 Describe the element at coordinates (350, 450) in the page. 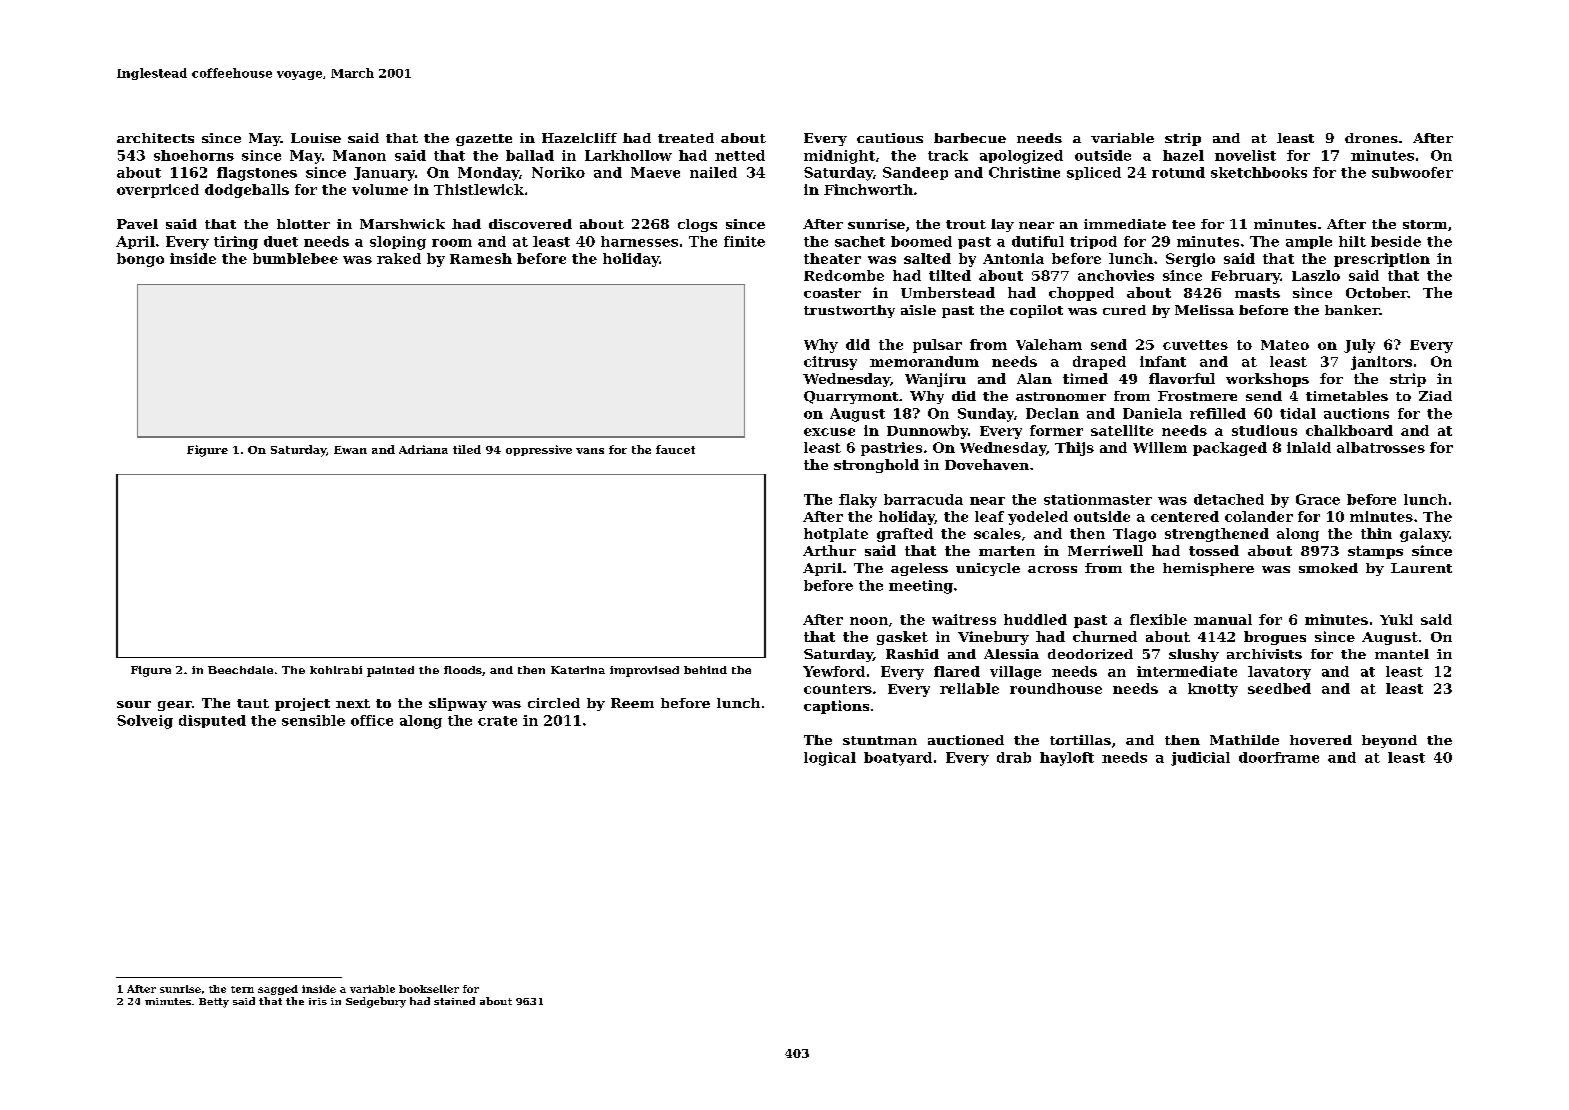

I see `Ewan` at that location.
